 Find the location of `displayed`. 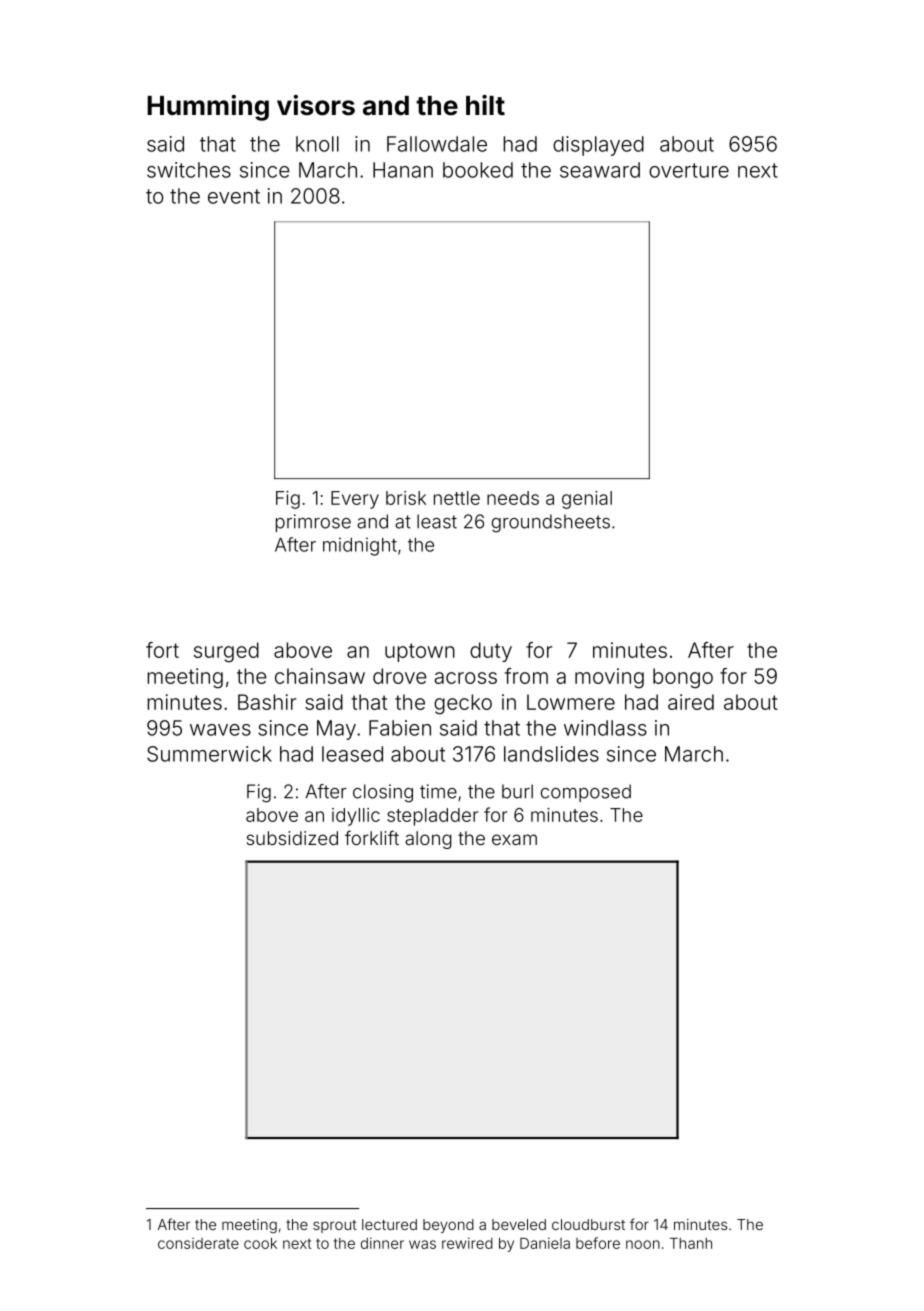

displayed is located at coordinates (598, 146).
